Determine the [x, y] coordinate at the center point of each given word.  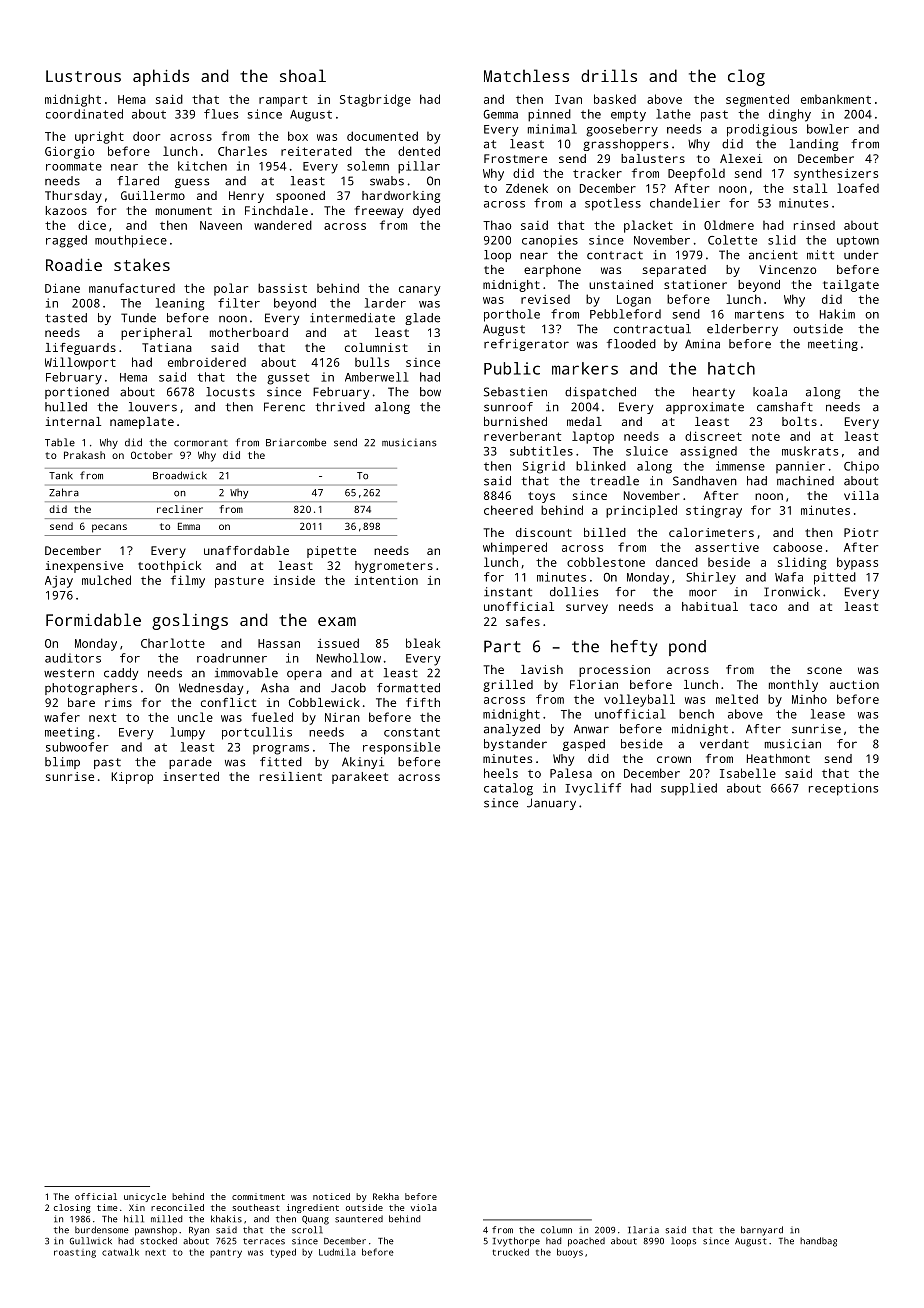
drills [609, 75]
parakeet [360, 778]
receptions [843, 789]
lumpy [188, 733]
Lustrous [83, 76]
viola [424, 1207]
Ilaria [643, 1230]
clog [746, 77]
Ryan [199, 1231]
